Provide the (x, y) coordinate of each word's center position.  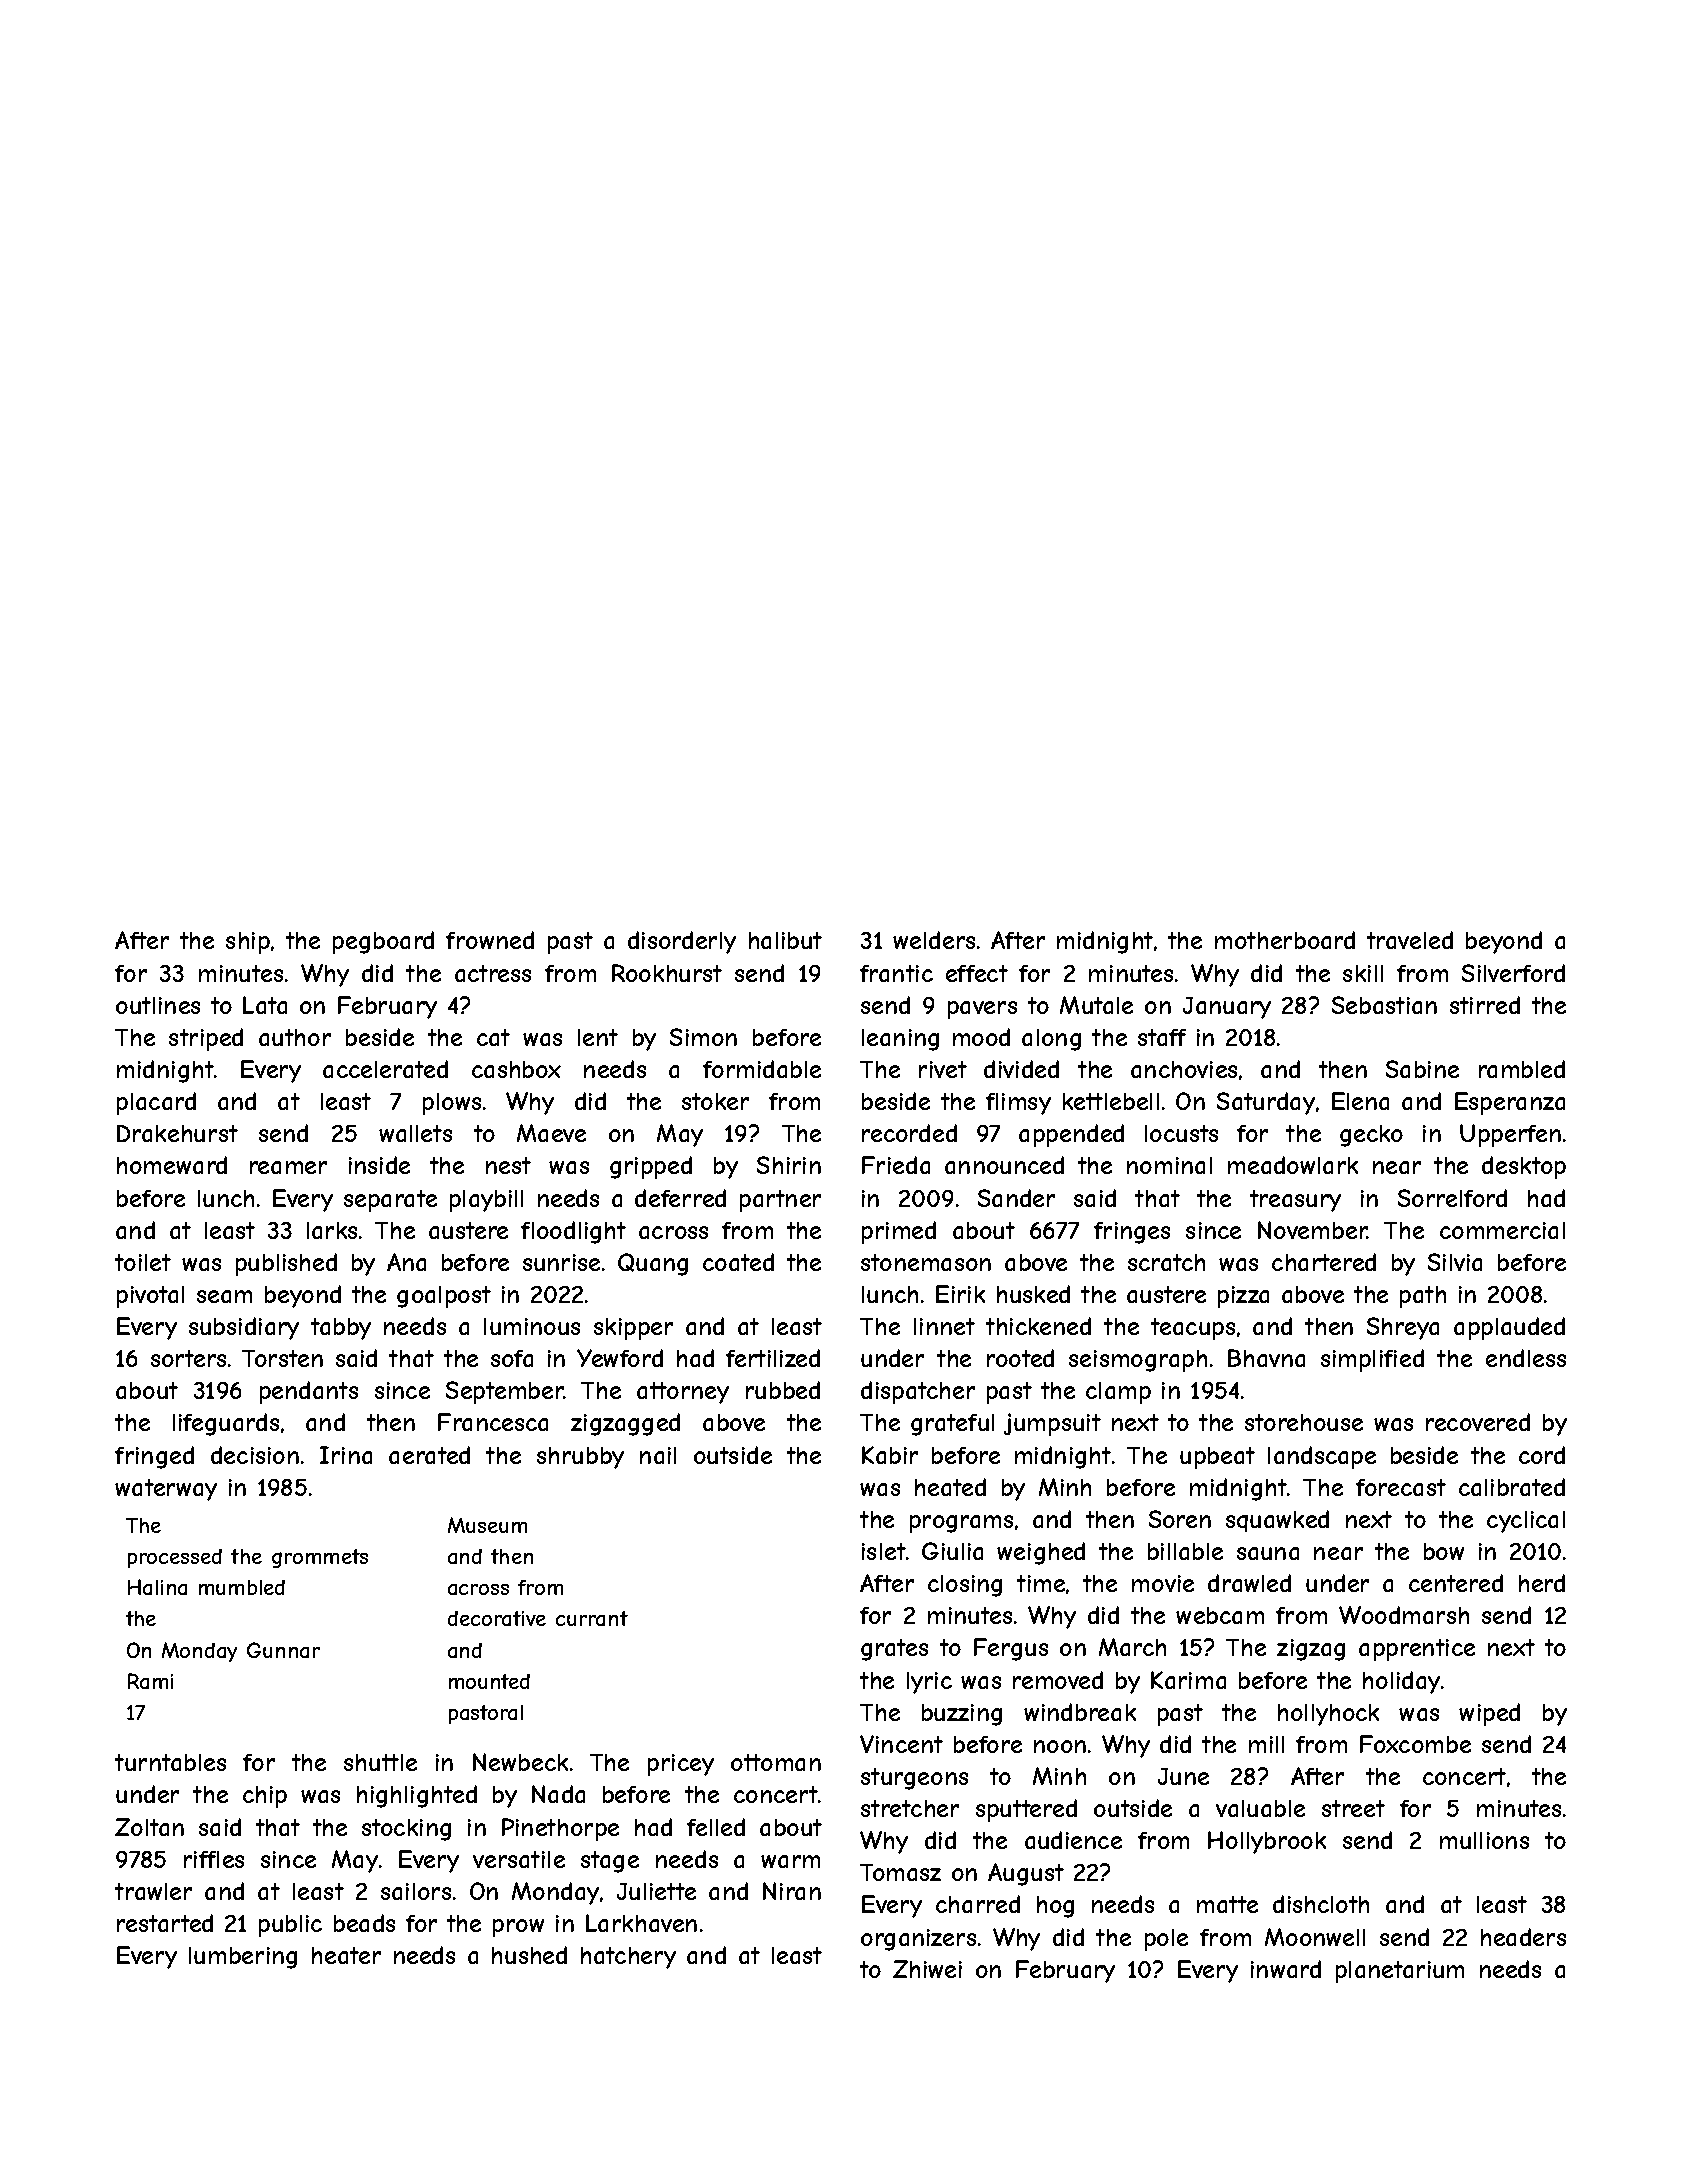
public (290, 1926)
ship (248, 943)
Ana (406, 1262)
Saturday (1266, 1103)
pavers (982, 1010)
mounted (489, 1681)
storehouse (1304, 1422)
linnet (944, 1326)
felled (716, 1827)
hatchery (628, 1958)
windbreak (1080, 1712)
